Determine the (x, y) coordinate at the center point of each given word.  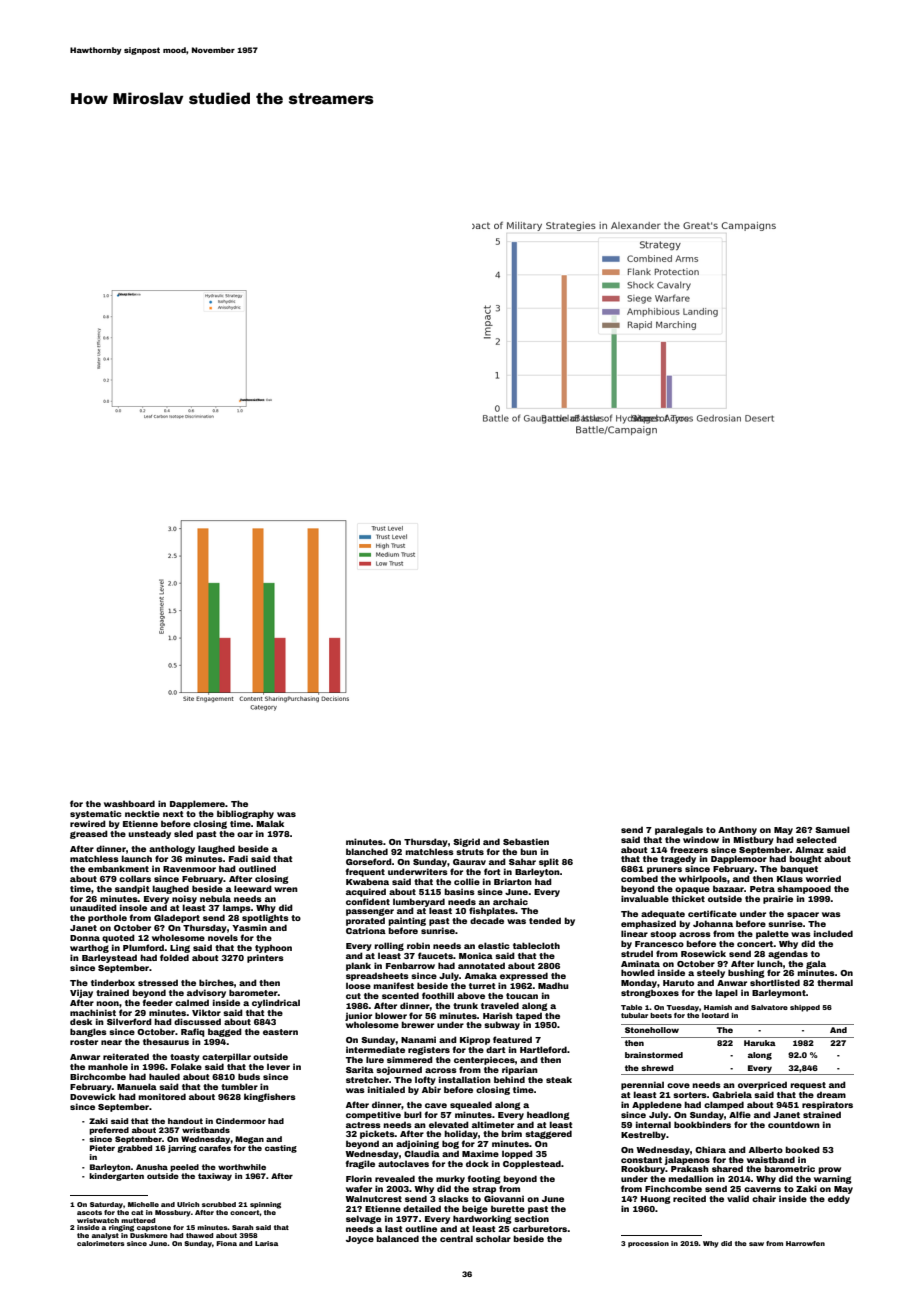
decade (487, 920)
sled (183, 833)
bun (528, 851)
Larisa (266, 1243)
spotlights (265, 918)
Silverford (129, 1021)
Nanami (418, 1039)
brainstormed (654, 1055)
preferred (109, 1131)
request (808, 1086)
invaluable (645, 898)
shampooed (804, 889)
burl (413, 1114)
